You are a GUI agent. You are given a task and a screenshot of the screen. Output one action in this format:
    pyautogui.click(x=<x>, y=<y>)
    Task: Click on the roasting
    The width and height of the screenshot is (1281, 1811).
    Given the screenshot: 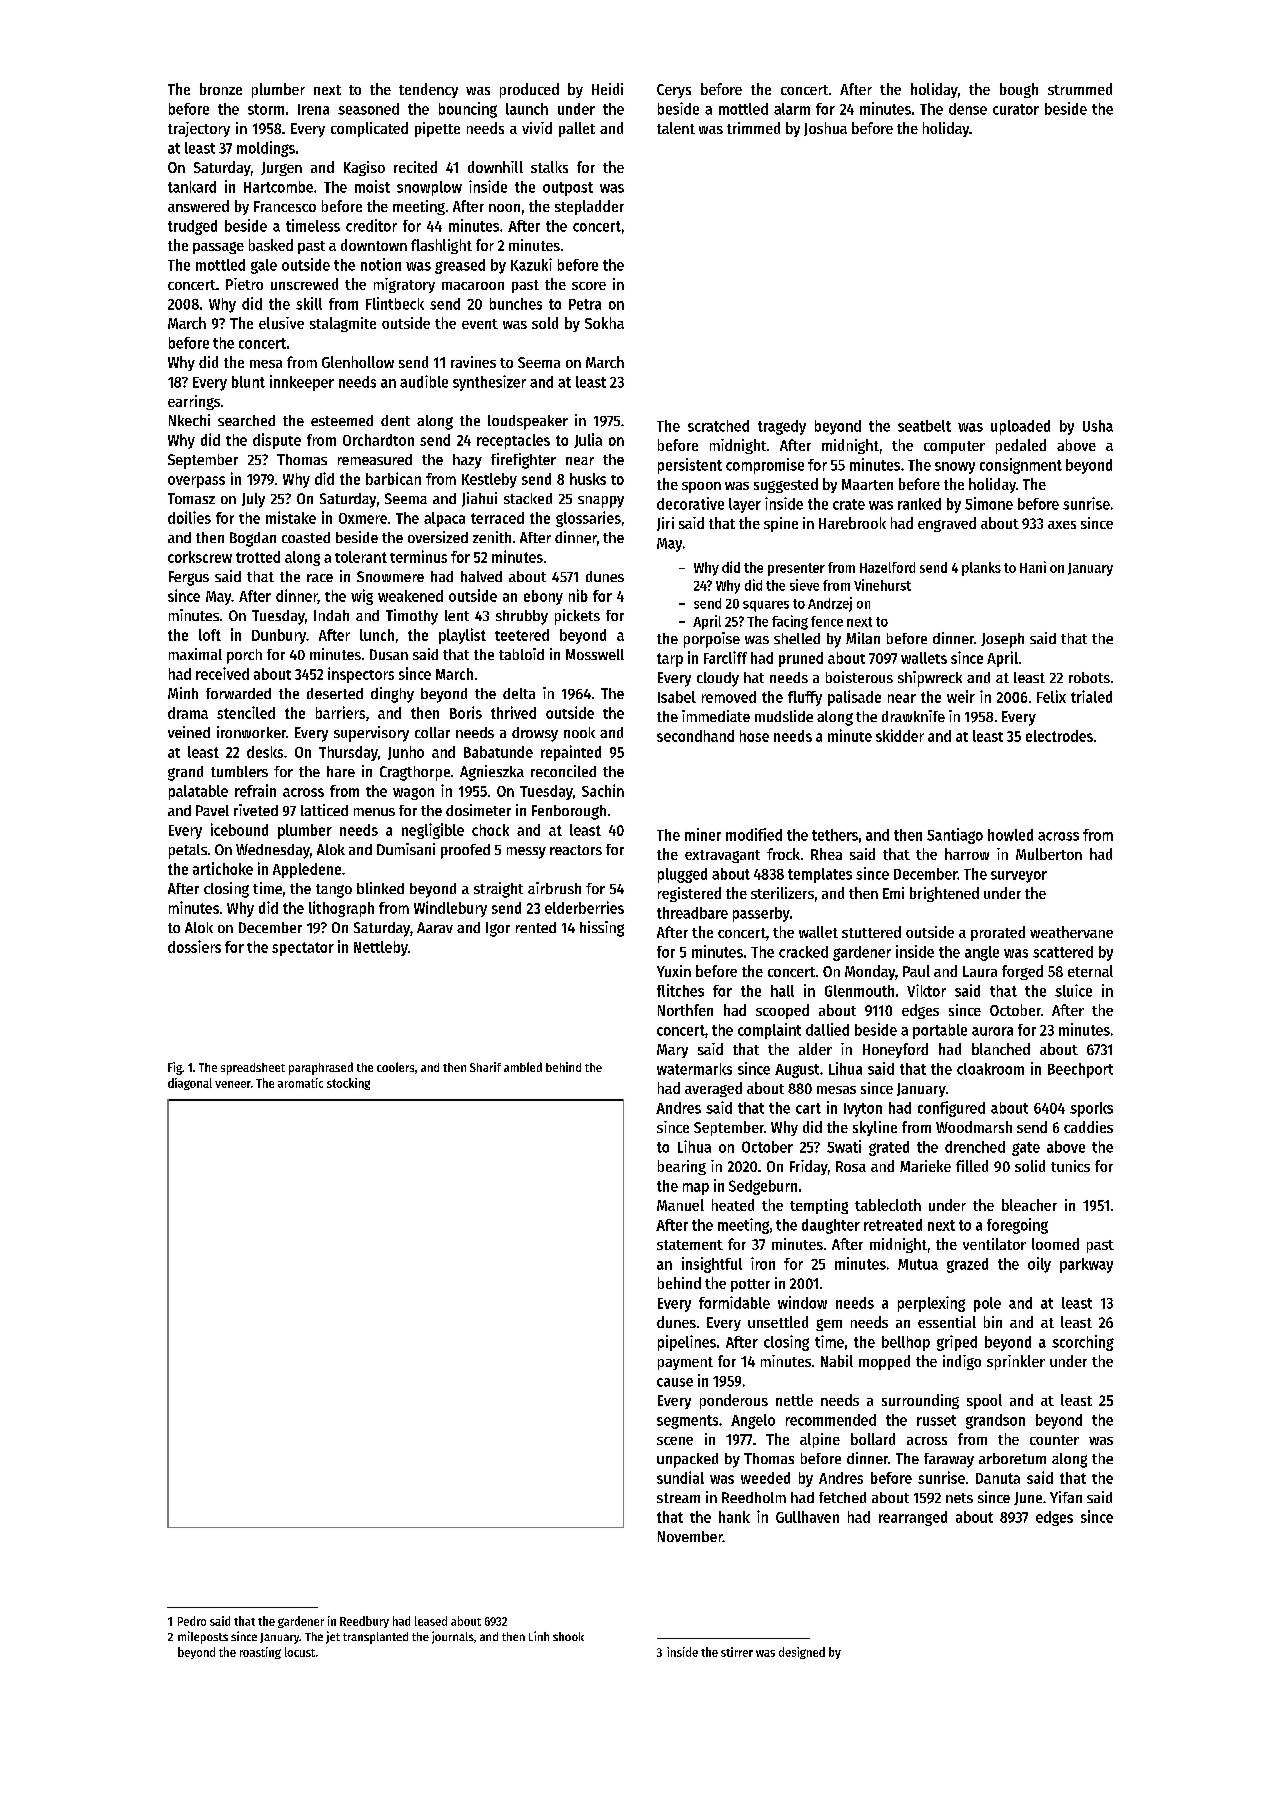 What is the action you would take?
    pyautogui.click(x=260, y=1653)
